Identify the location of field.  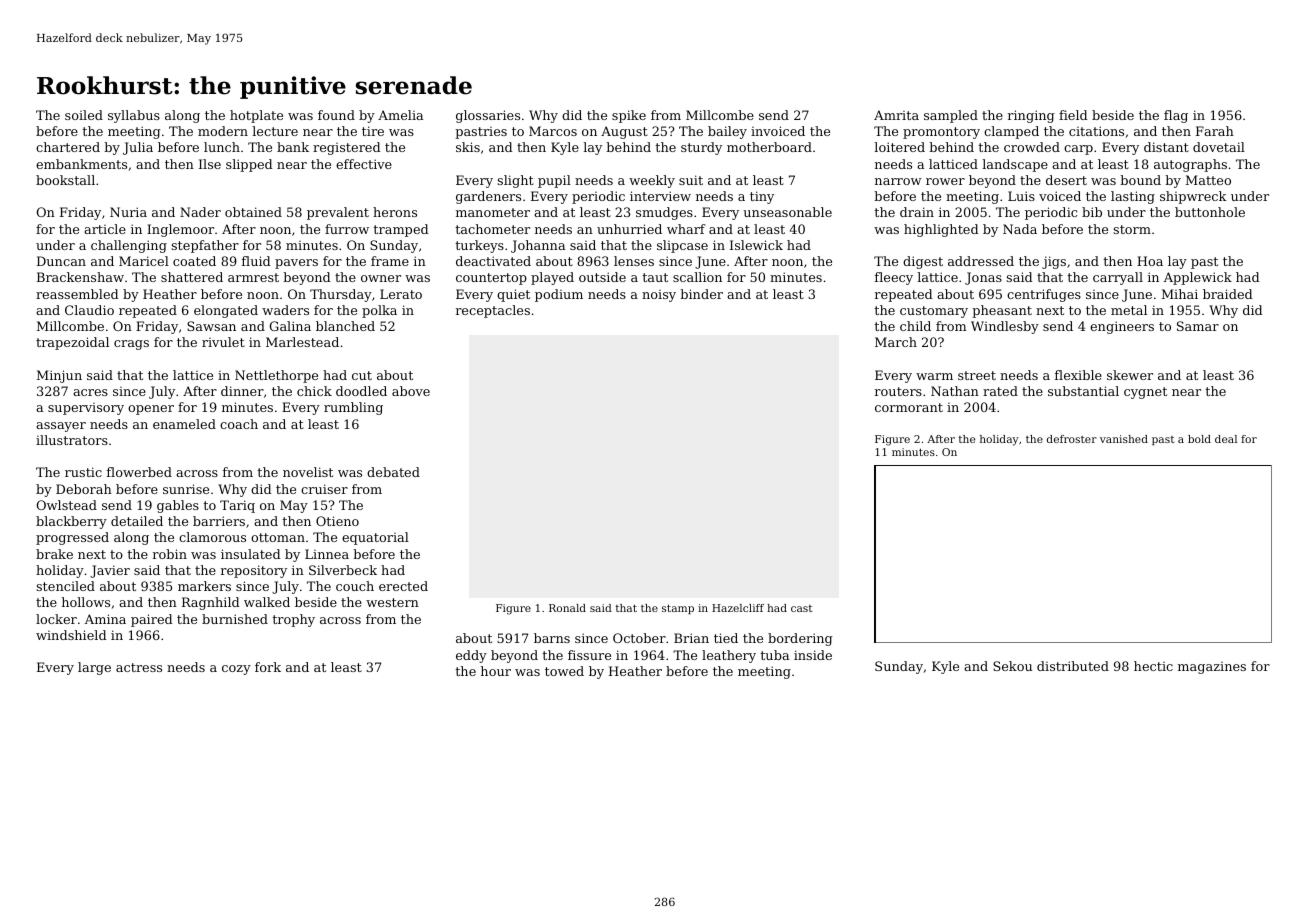
(1073, 115).
